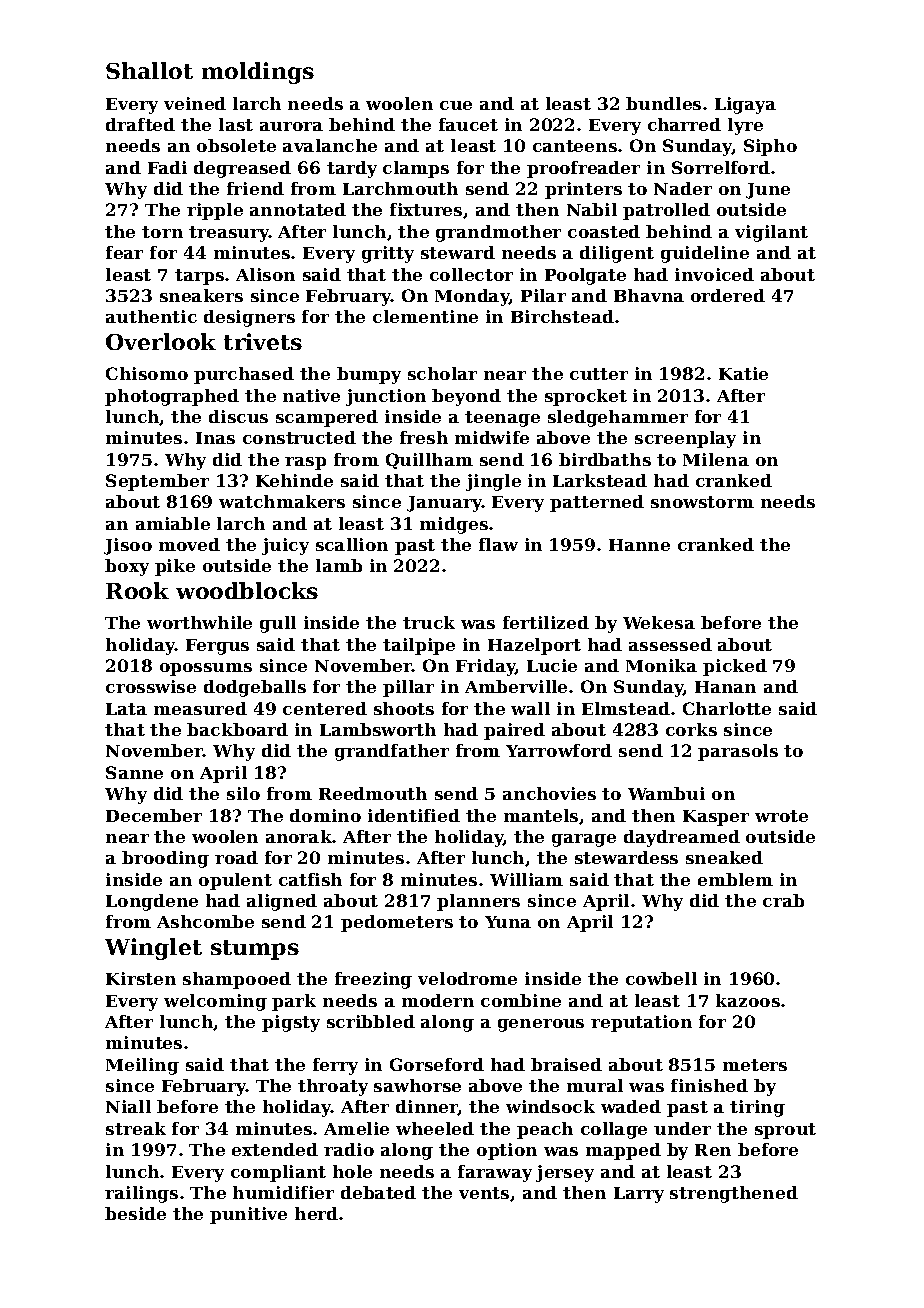  What do you see at coordinates (456, 105) in the page?
I see `cue` at bounding box center [456, 105].
